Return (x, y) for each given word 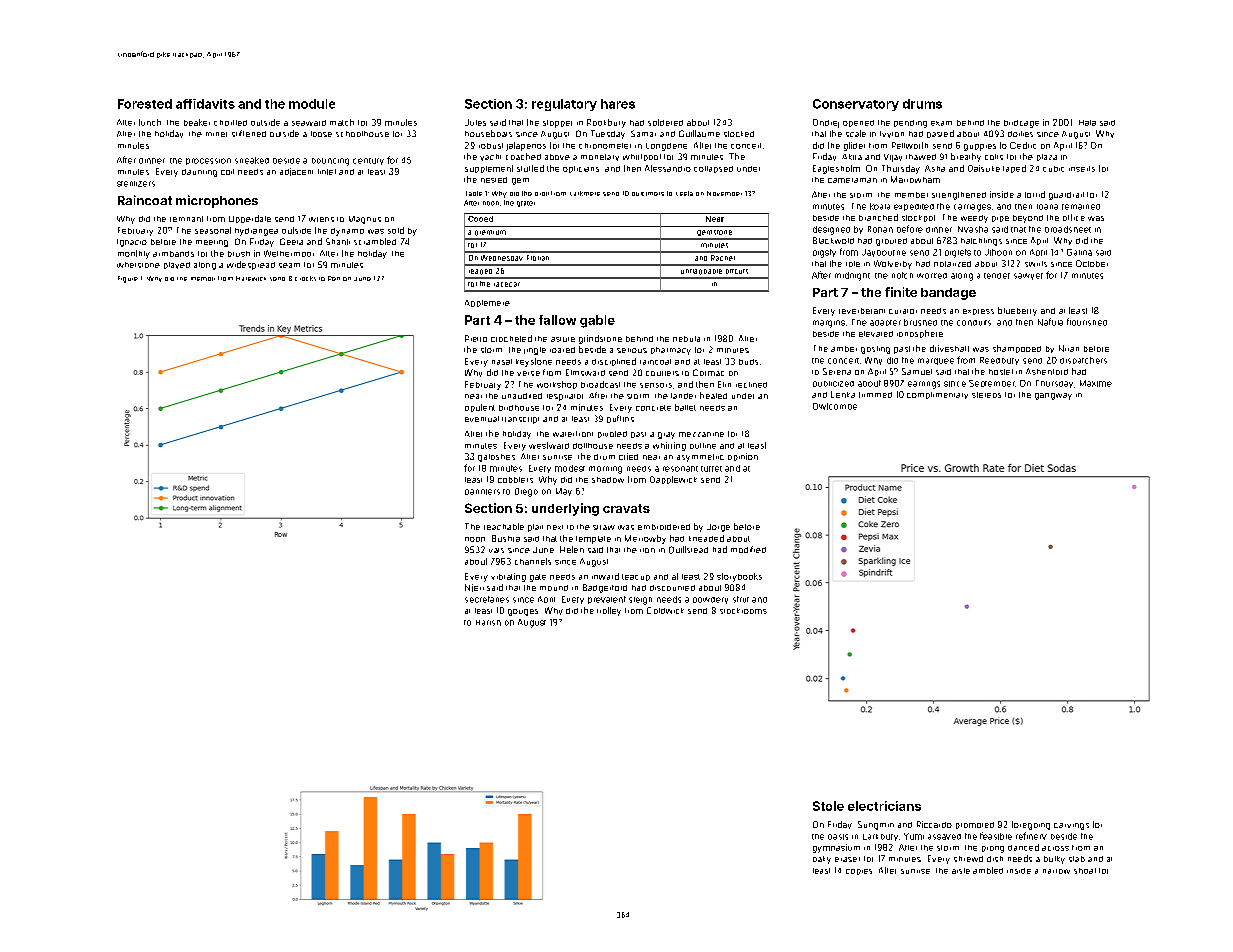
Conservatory (856, 105)
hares (618, 104)
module (312, 104)
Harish (488, 623)
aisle (961, 871)
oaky (822, 860)
